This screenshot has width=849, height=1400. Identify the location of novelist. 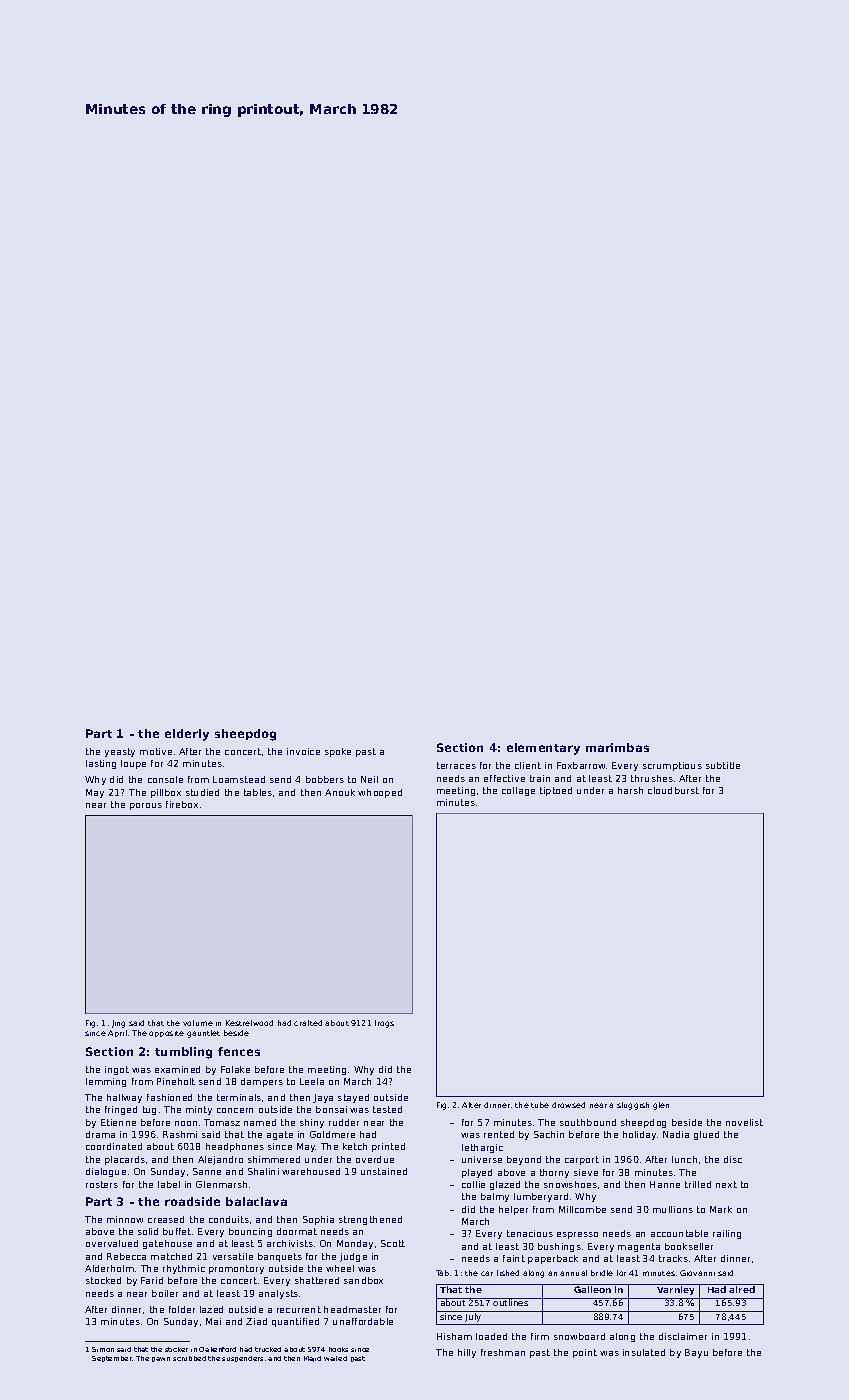
(744, 1122).
